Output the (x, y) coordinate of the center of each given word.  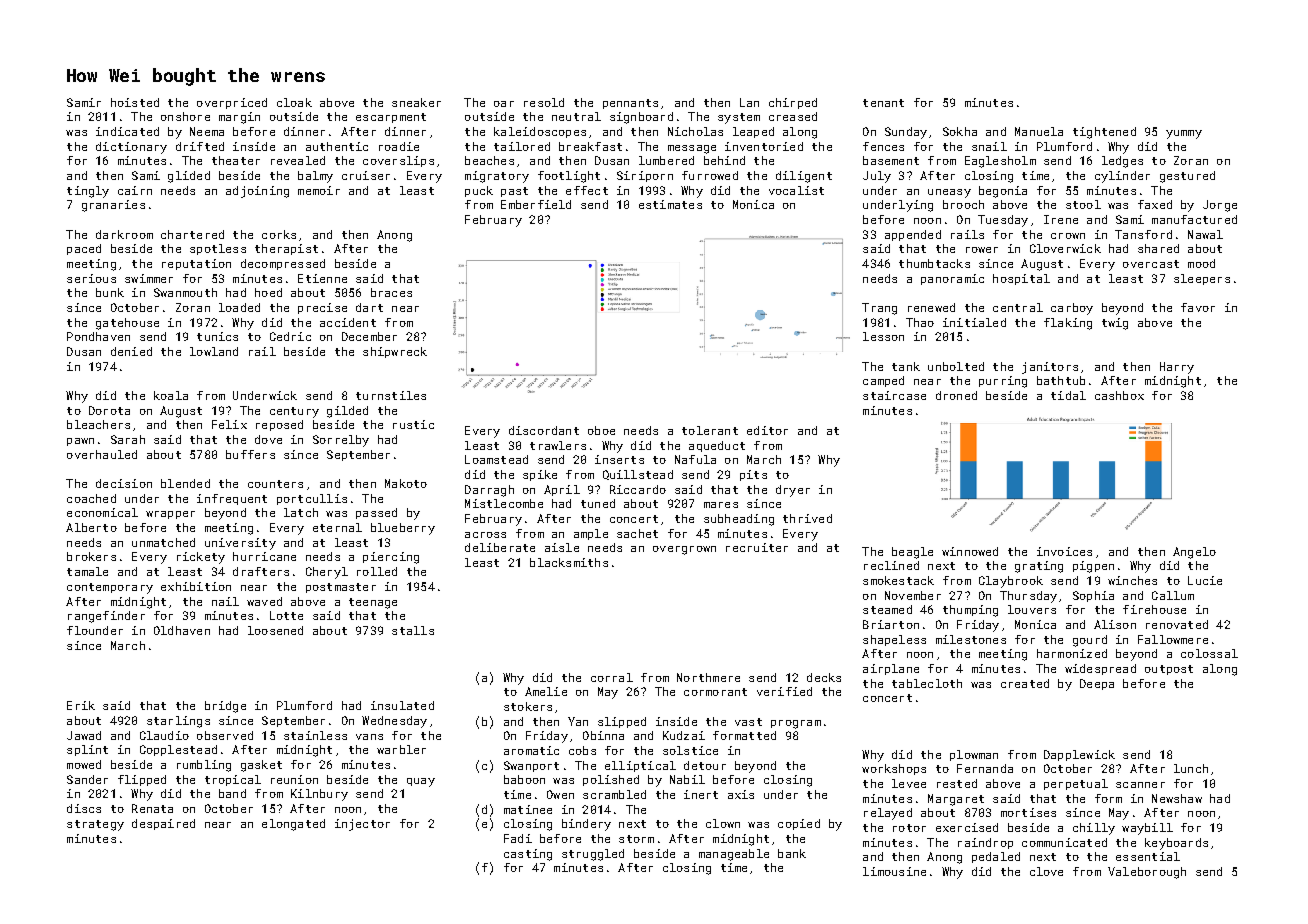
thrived (807, 518)
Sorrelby (341, 441)
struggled (593, 855)
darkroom (124, 234)
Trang (879, 309)
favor (1198, 307)
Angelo (1194, 553)
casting (528, 855)
